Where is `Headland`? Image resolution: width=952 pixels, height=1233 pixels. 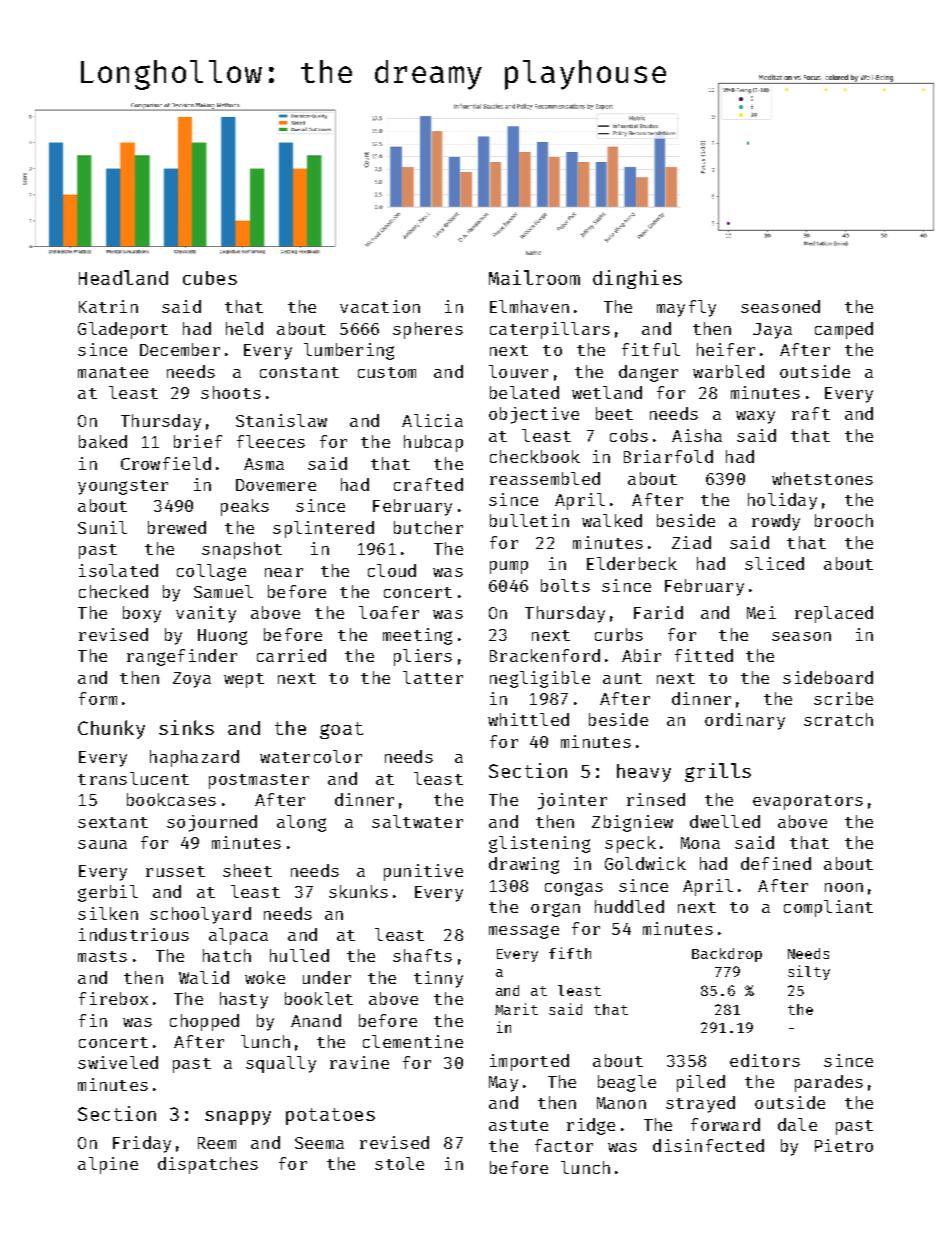
Headland is located at coordinates (123, 277).
